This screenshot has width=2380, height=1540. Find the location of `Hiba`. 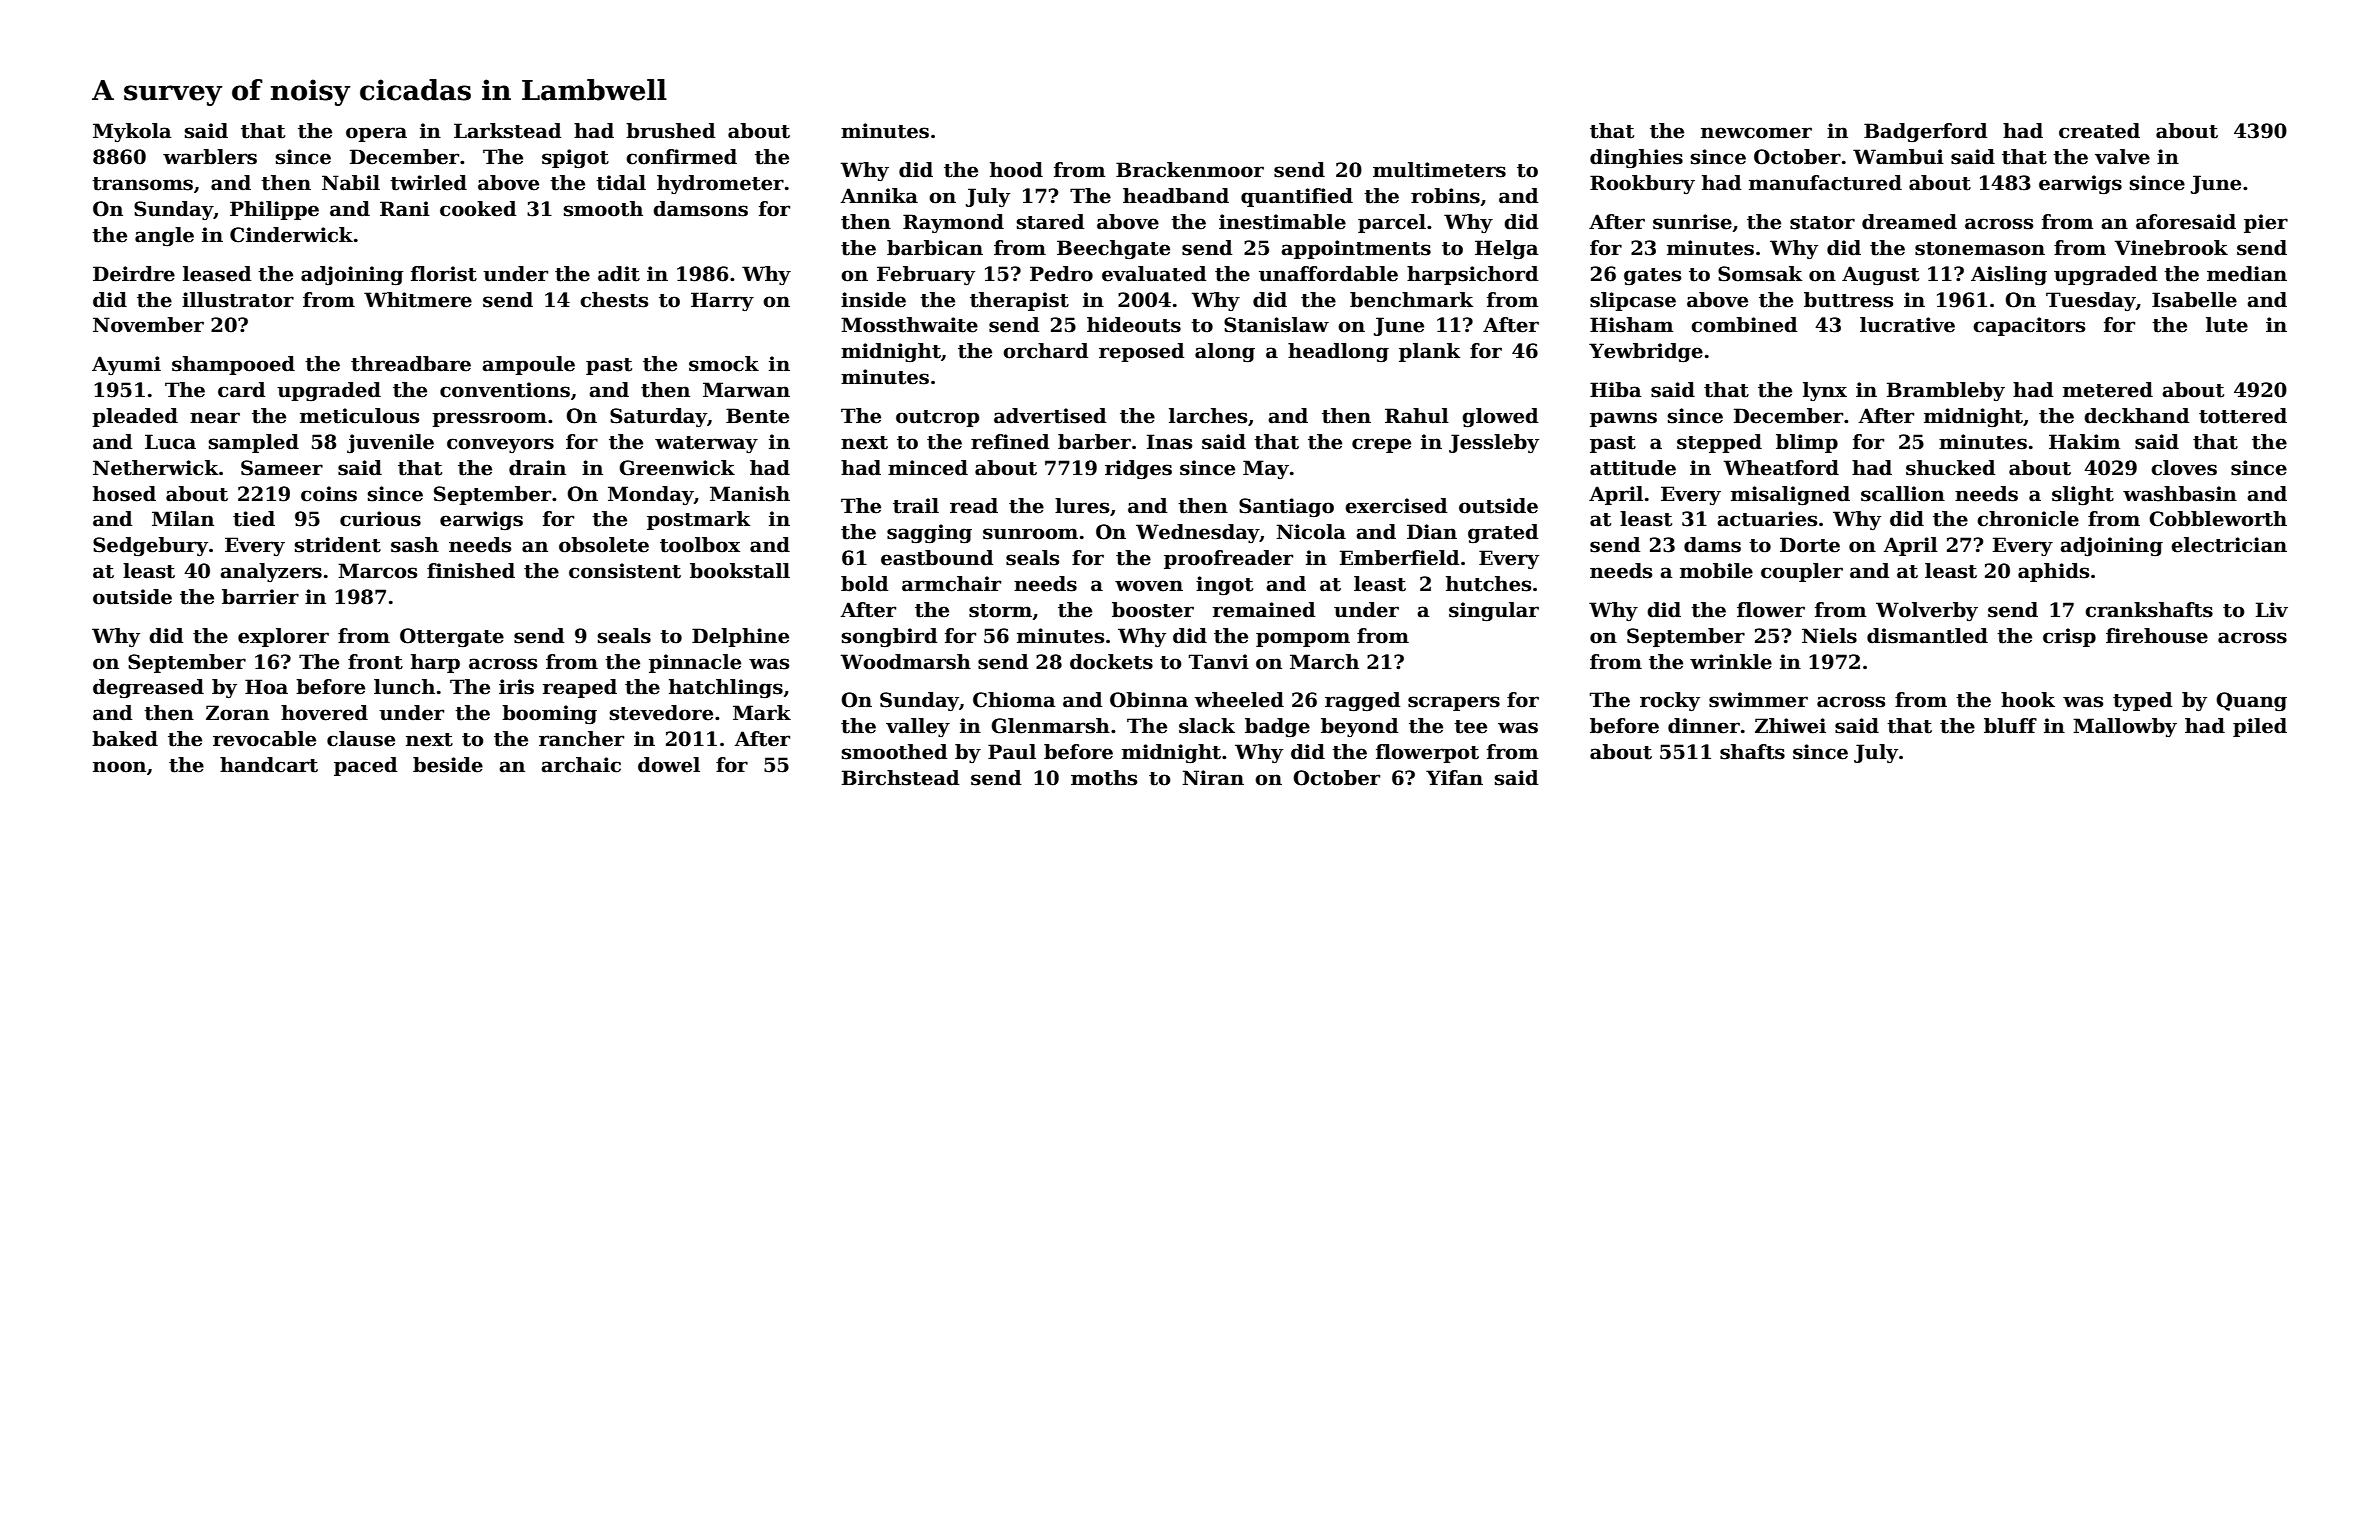

Hiba is located at coordinates (1616, 390).
